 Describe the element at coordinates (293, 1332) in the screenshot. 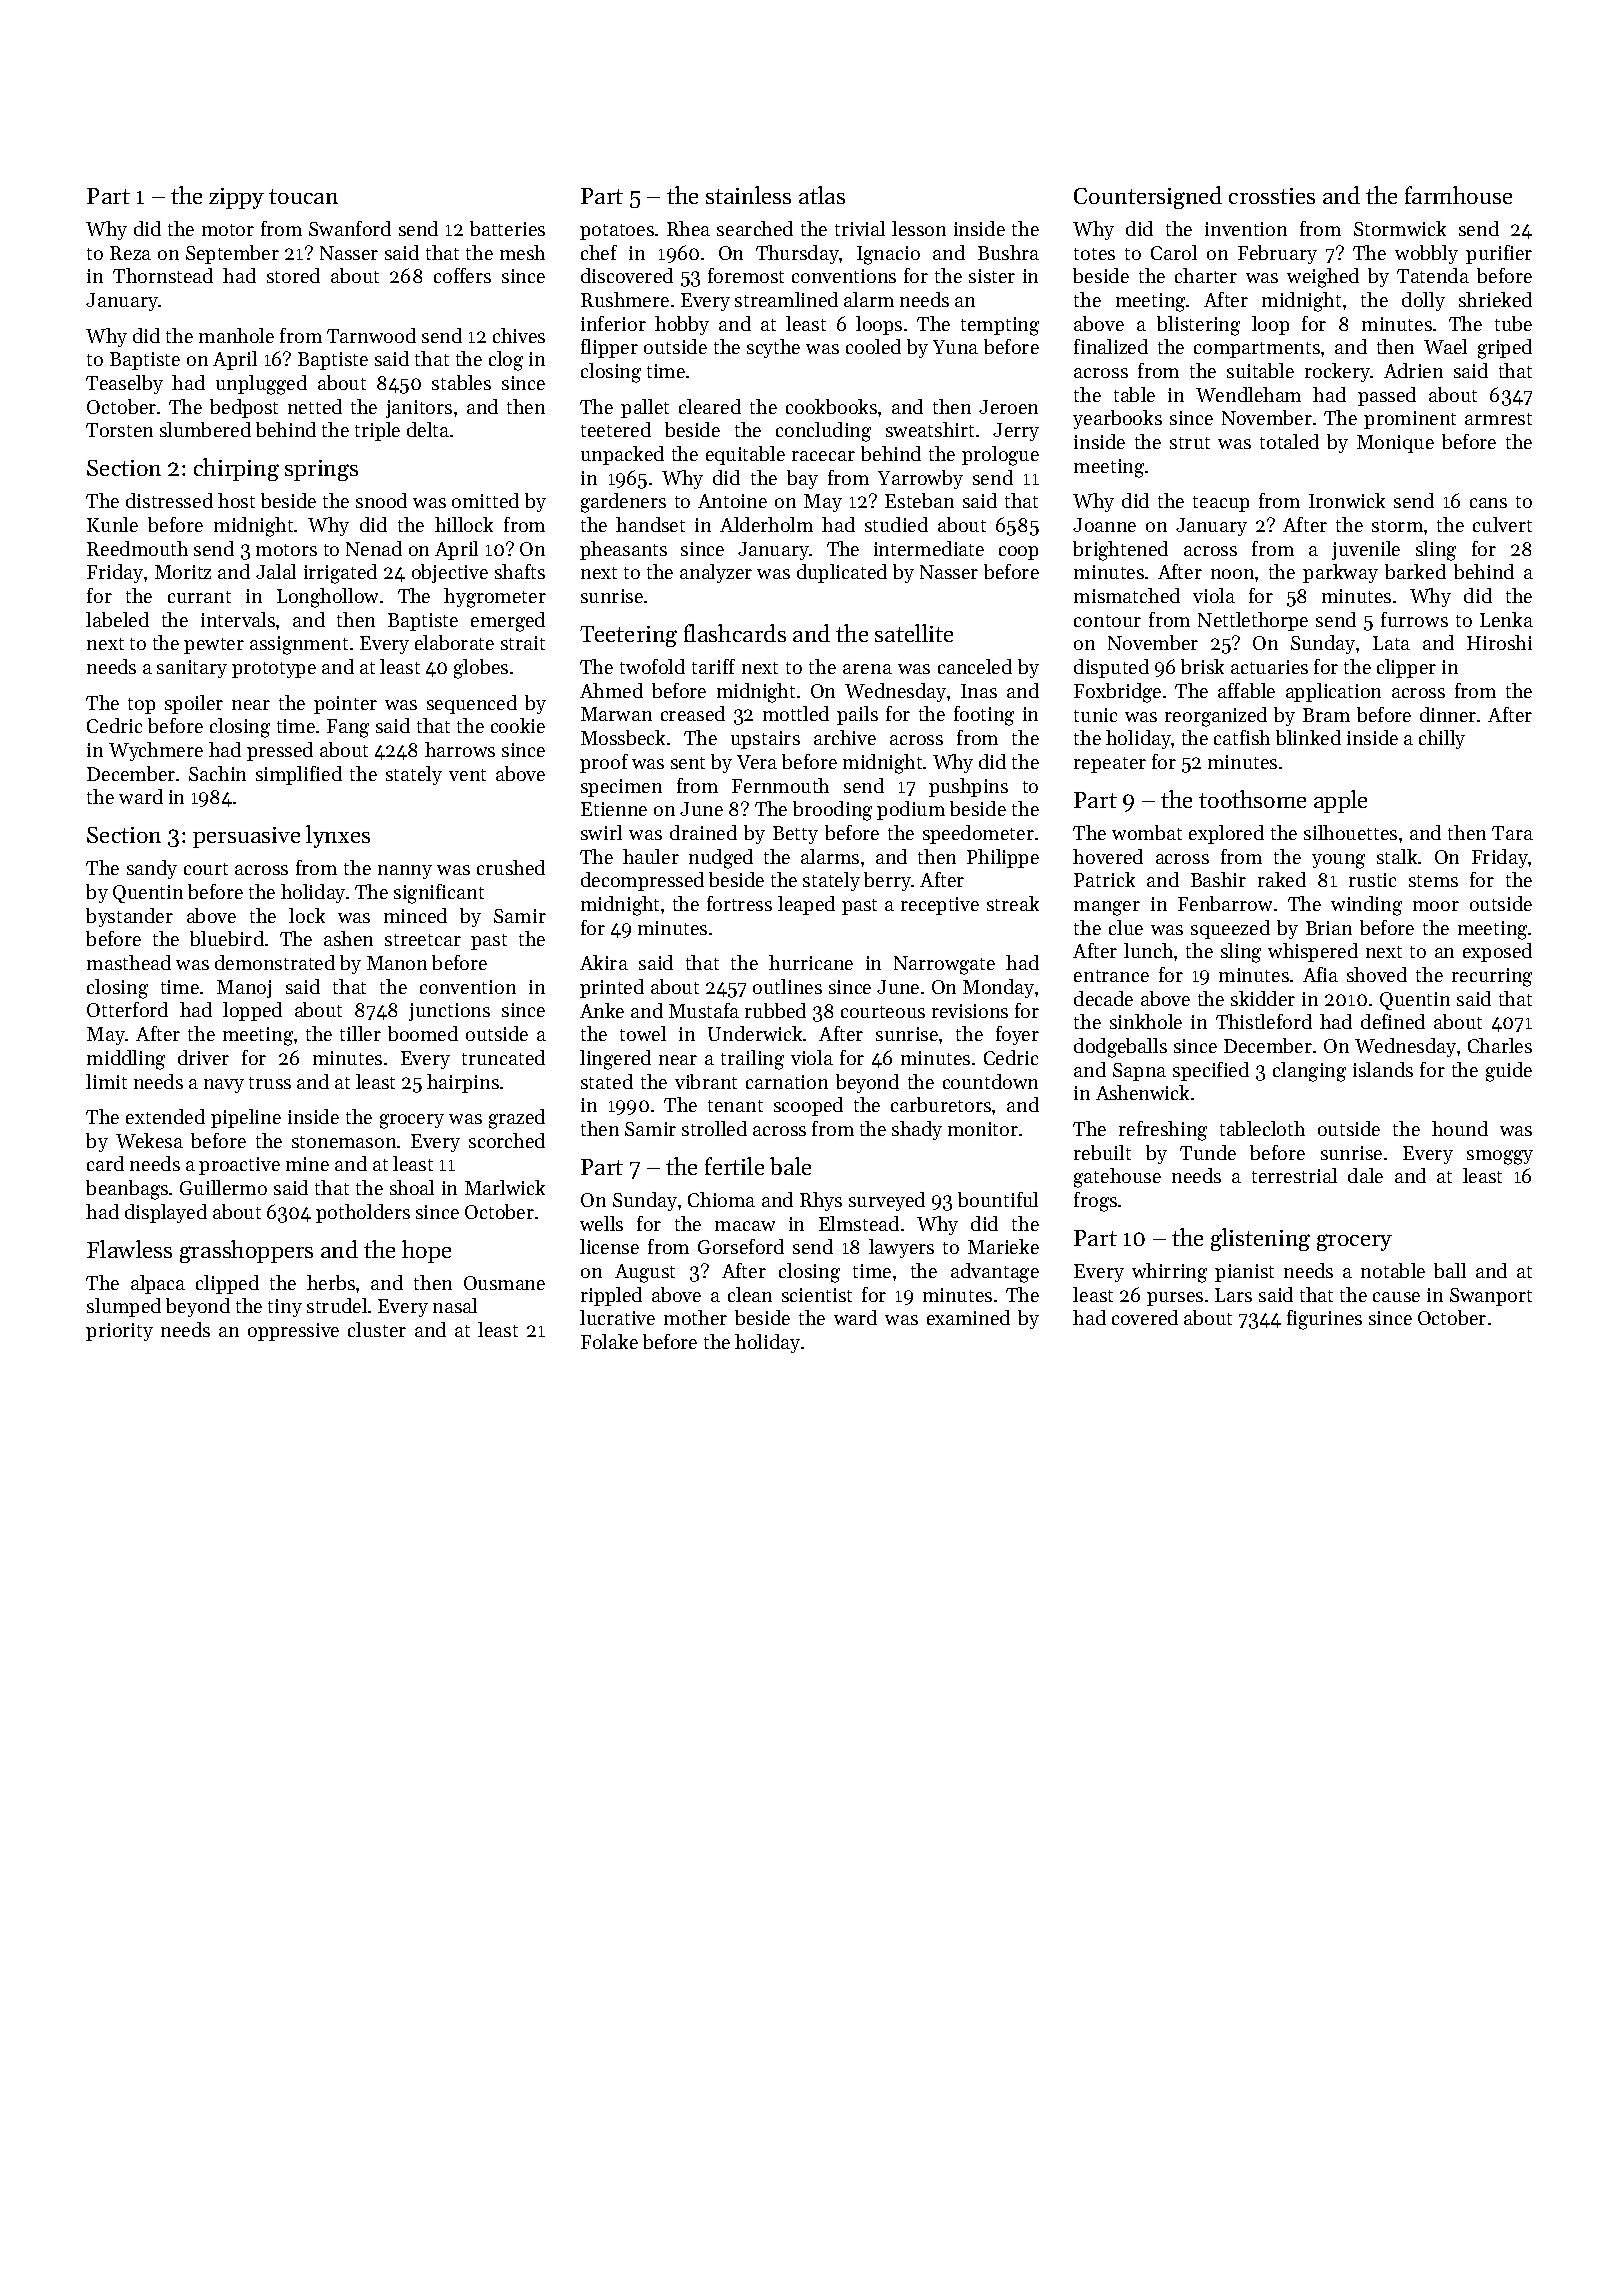

I see `oppressive` at that location.
